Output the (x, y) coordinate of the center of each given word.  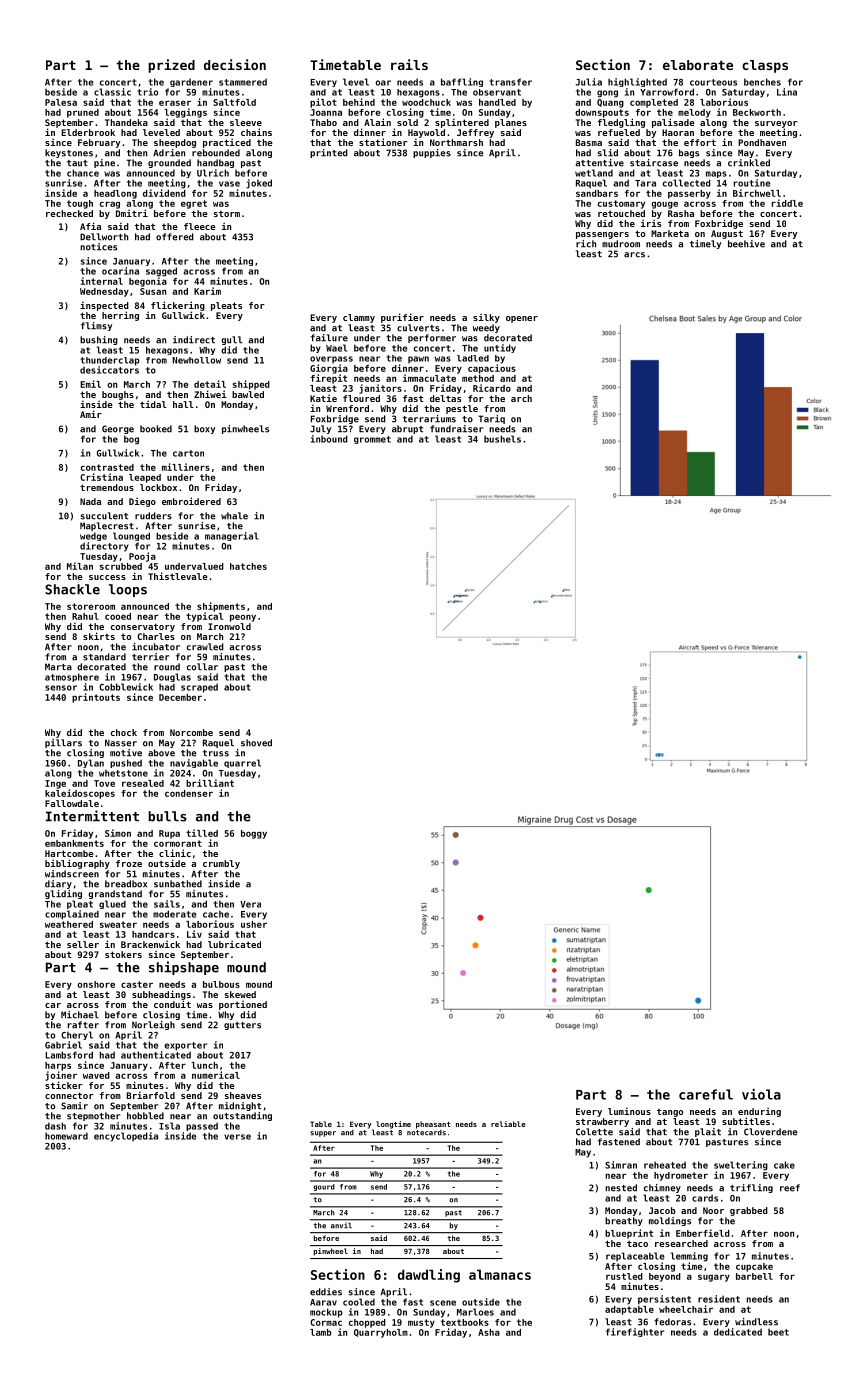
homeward (66, 1136)
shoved (256, 743)
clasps (765, 66)
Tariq (491, 419)
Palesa (61, 102)
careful (706, 1094)
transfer (510, 82)
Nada (90, 501)
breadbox (126, 884)
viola (761, 1094)
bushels (502, 439)
